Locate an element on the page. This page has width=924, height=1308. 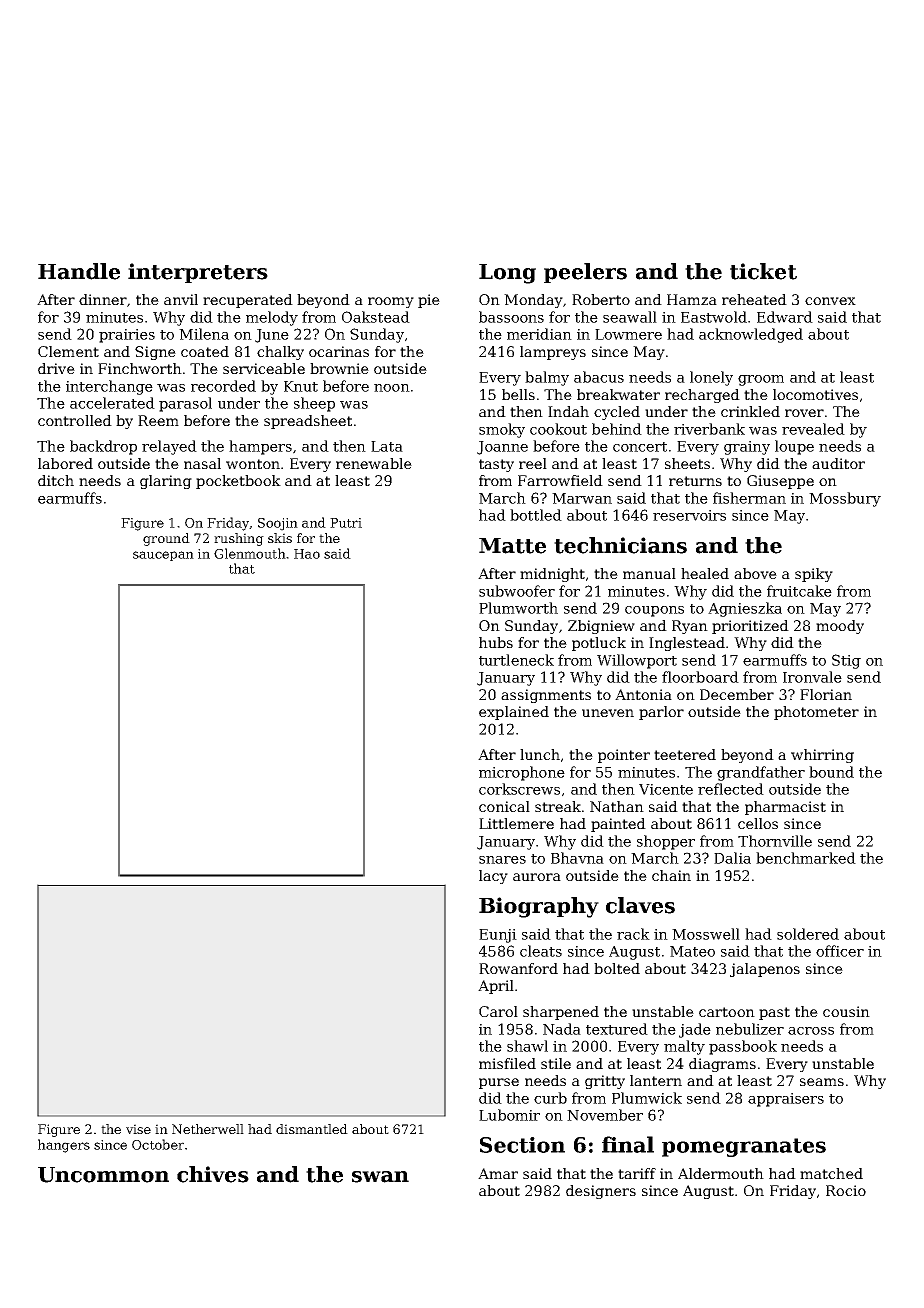
ticket is located at coordinates (763, 271).
